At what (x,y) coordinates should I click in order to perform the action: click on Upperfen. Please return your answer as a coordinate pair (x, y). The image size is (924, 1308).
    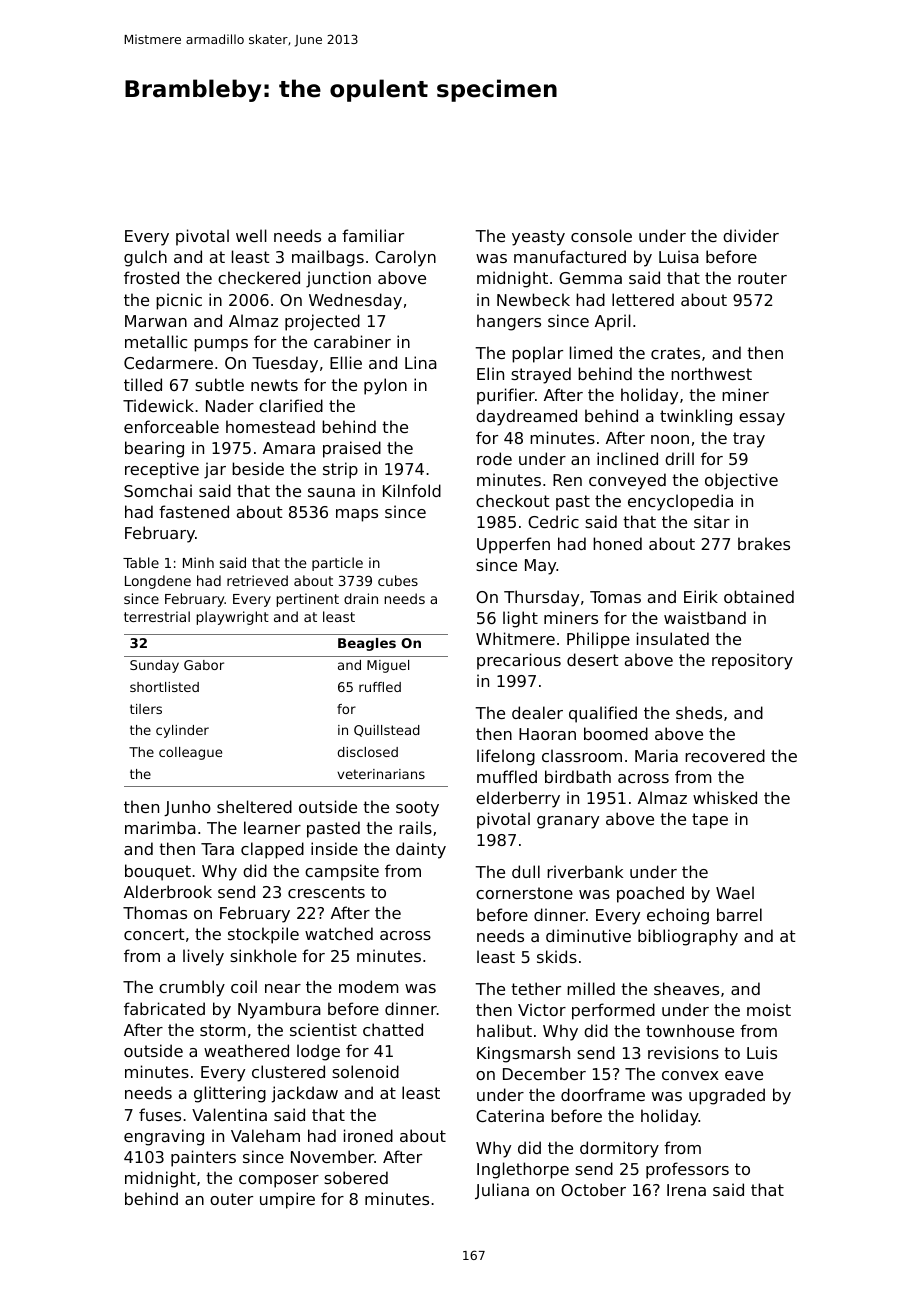
    Looking at the image, I should click on (513, 545).
